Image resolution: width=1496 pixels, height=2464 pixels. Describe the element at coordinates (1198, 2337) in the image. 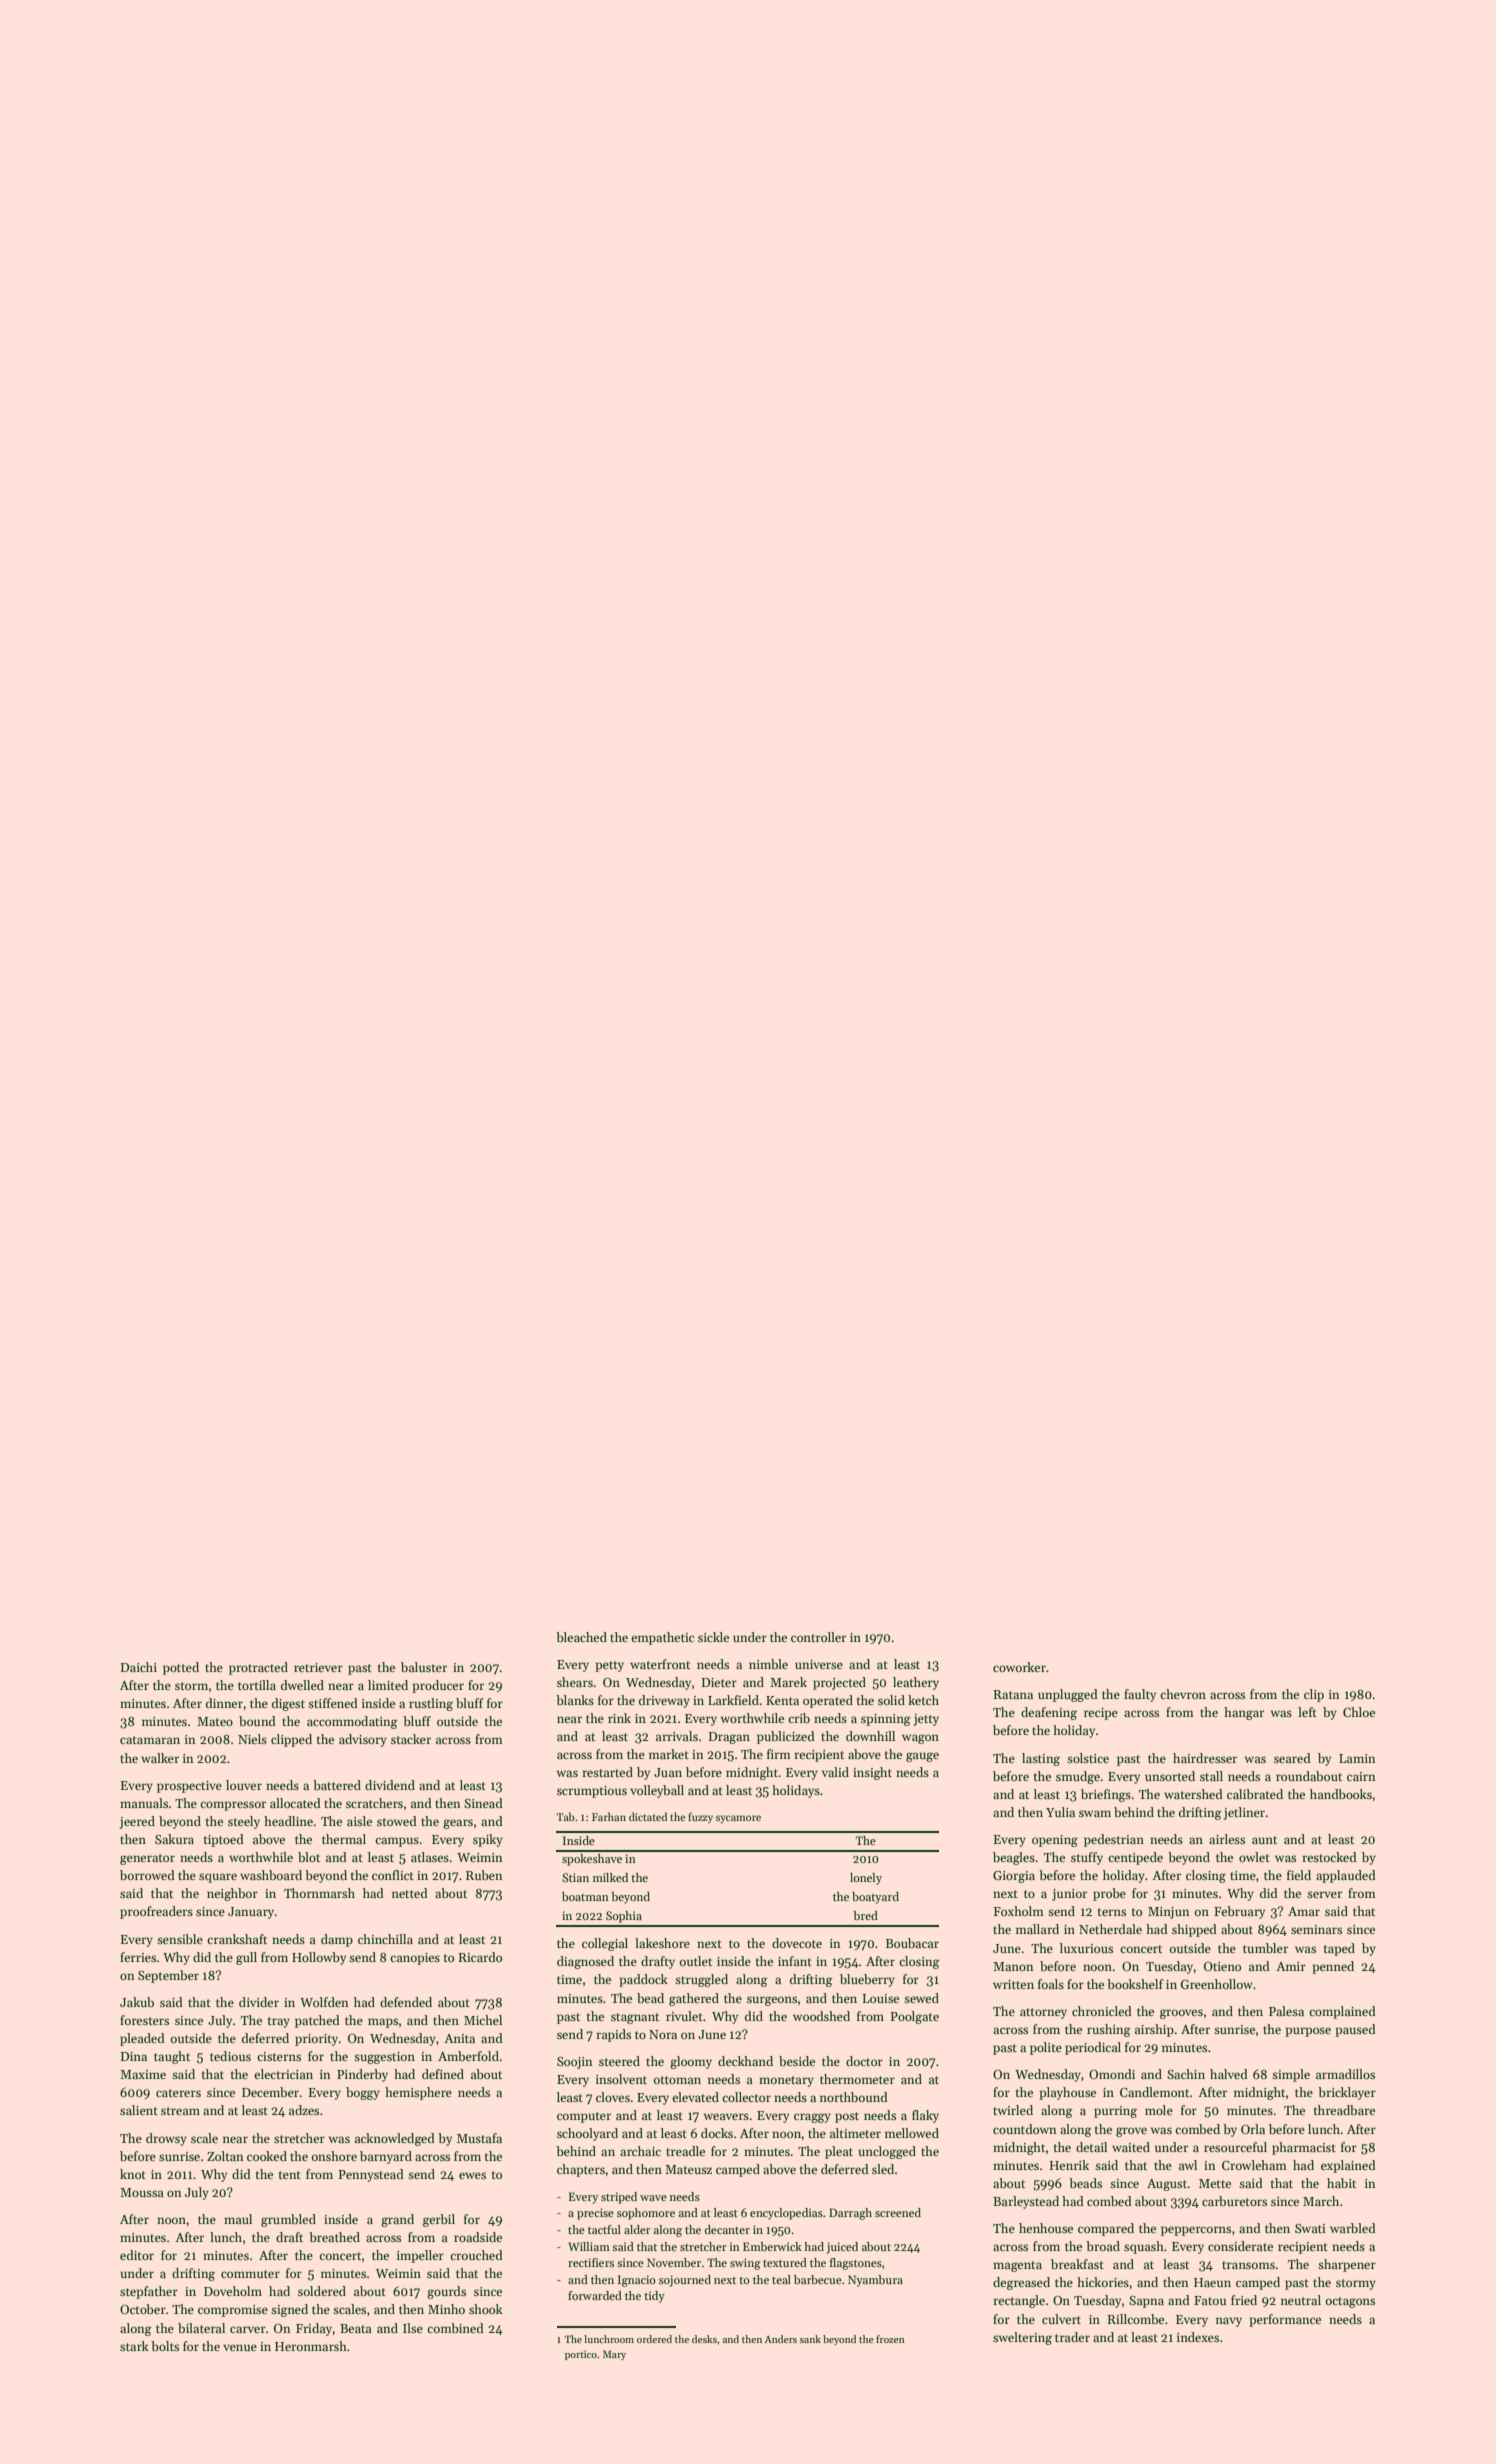

I see `indexes` at that location.
